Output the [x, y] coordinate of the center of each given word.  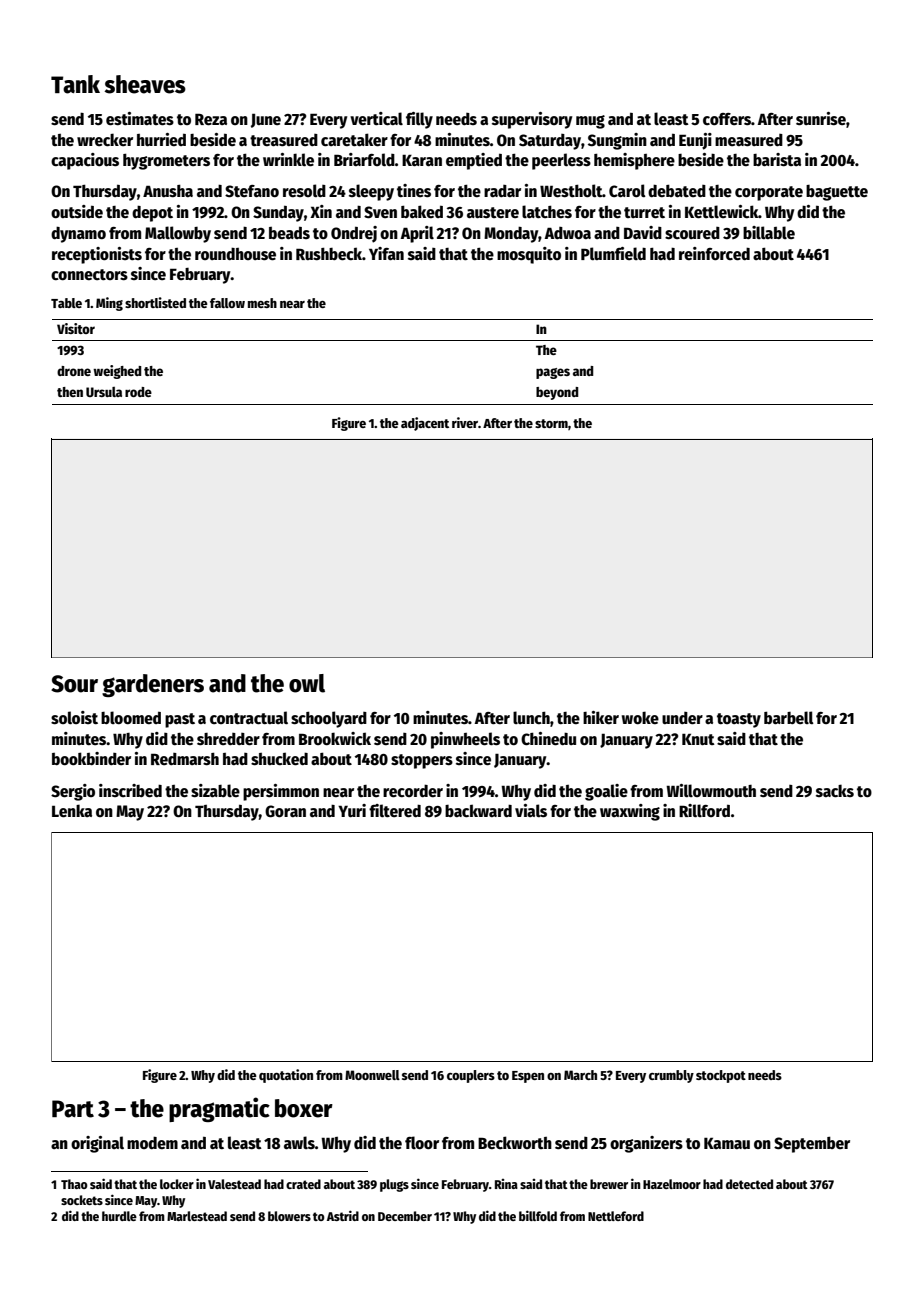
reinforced [714, 254]
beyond [557, 393]
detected [749, 1184]
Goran [285, 811]
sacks [835, 791]
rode [138, 392]
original [97, 1144]
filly [419, 120]
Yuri [352, 810]
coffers [727, 119]
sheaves [145, 84]
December [405, 1216]
